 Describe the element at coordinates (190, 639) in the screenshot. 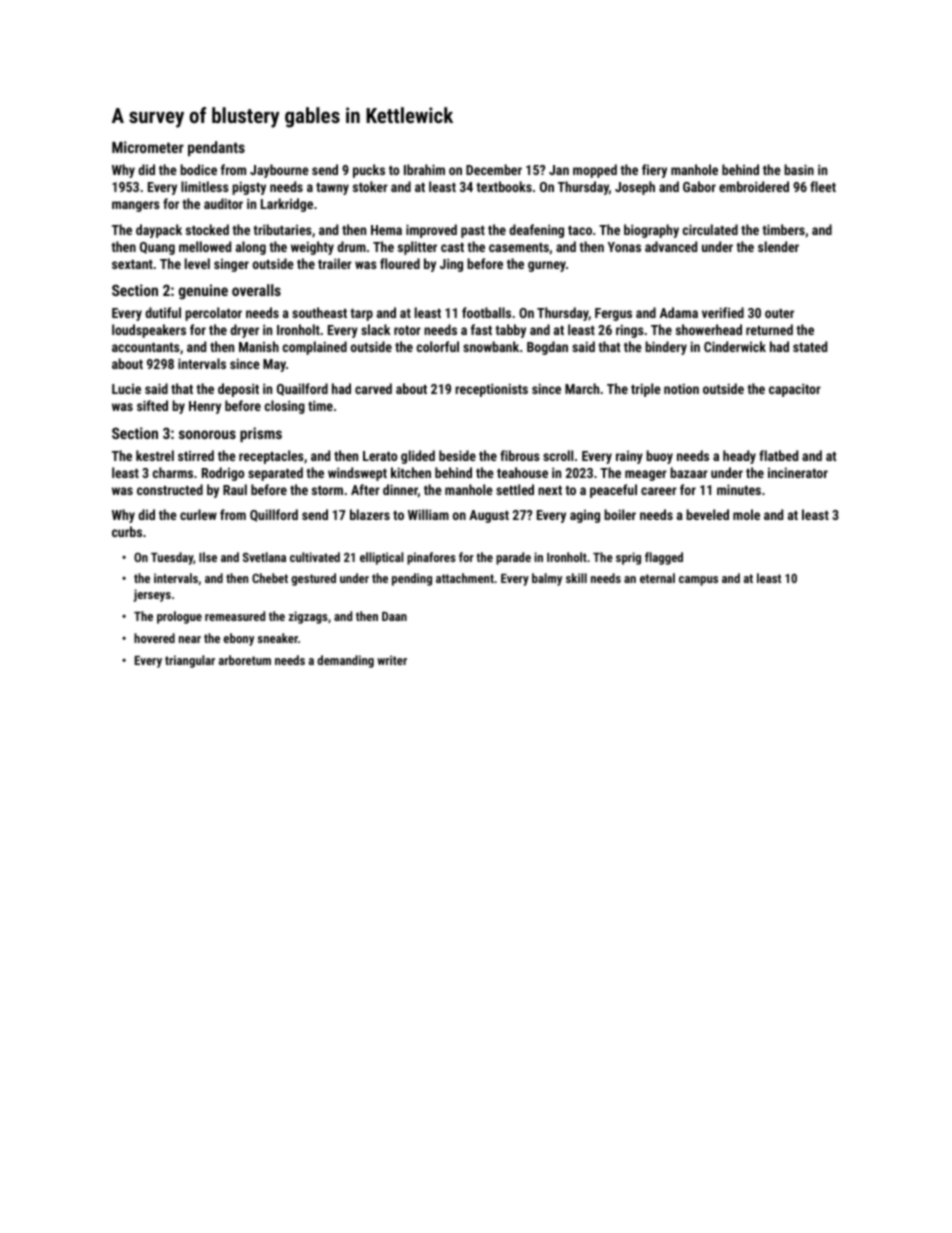

I see `near` at that location.
